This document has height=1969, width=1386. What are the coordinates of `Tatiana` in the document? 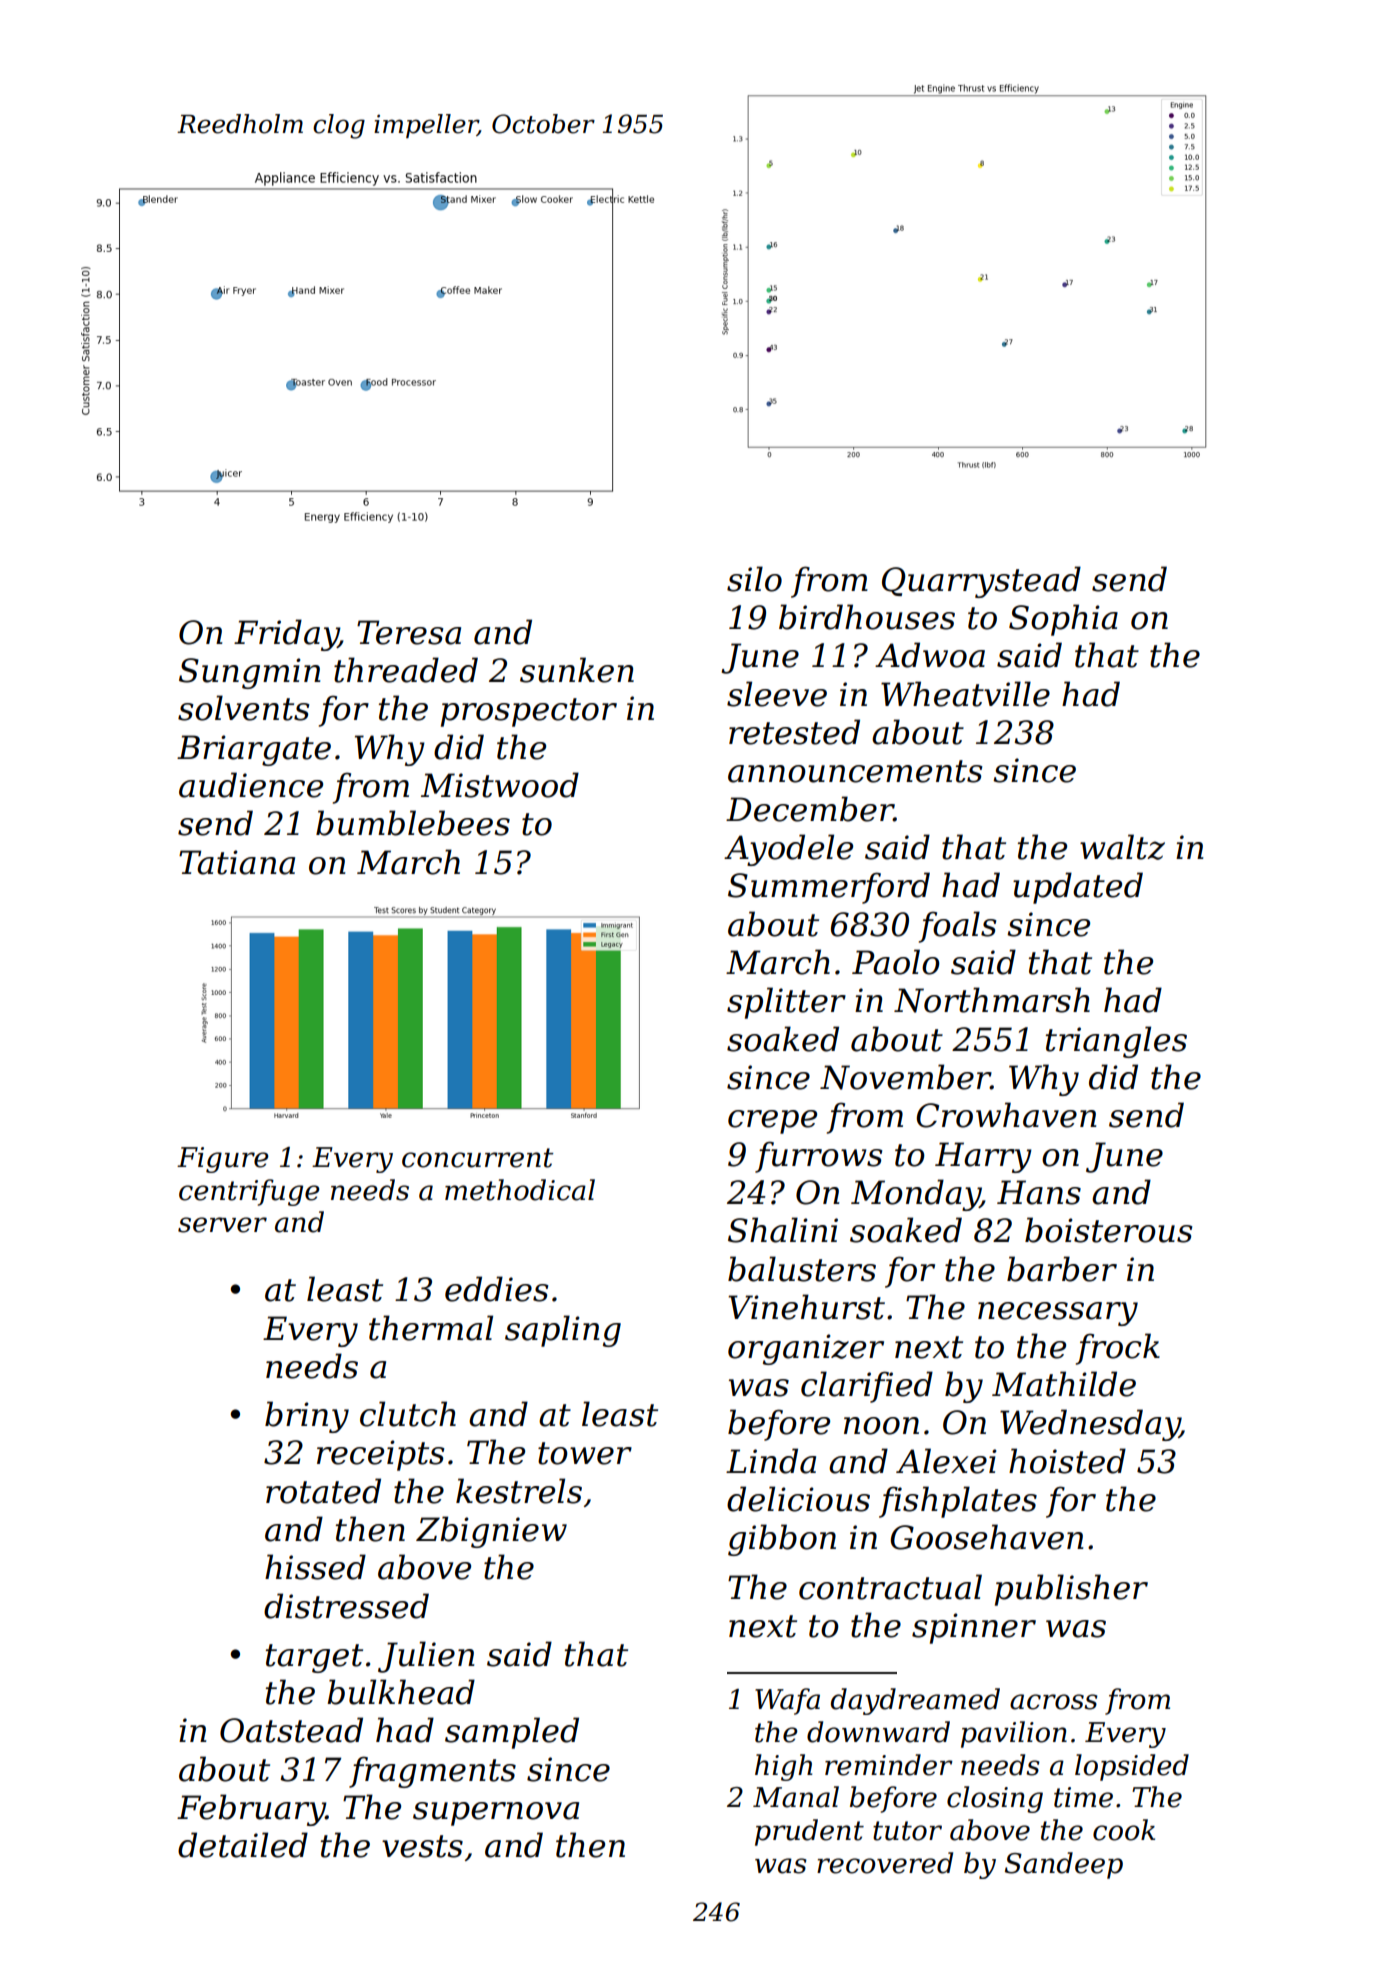 It's located at (237, 862).
